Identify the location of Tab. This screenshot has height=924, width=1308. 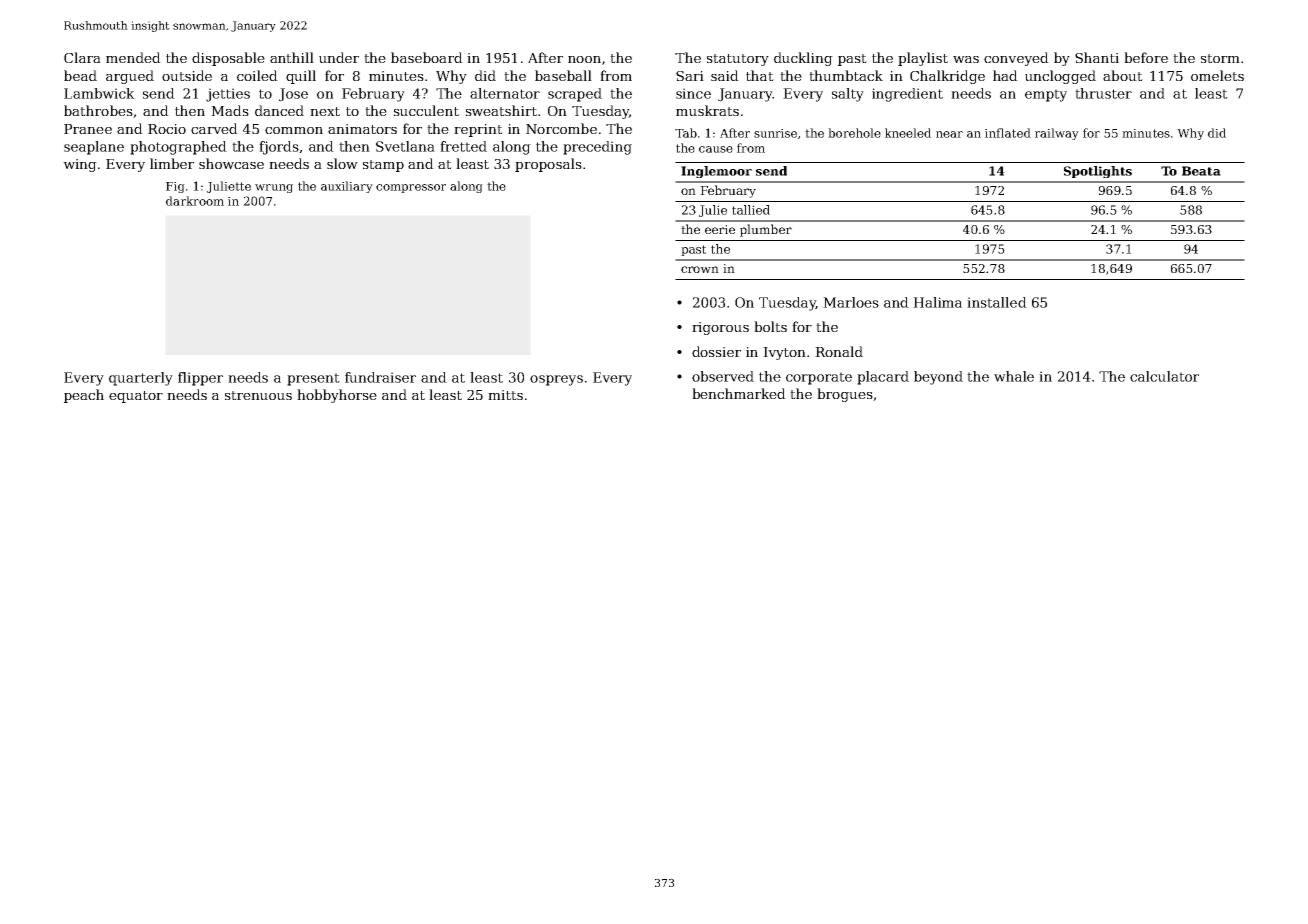
(686, 133).
